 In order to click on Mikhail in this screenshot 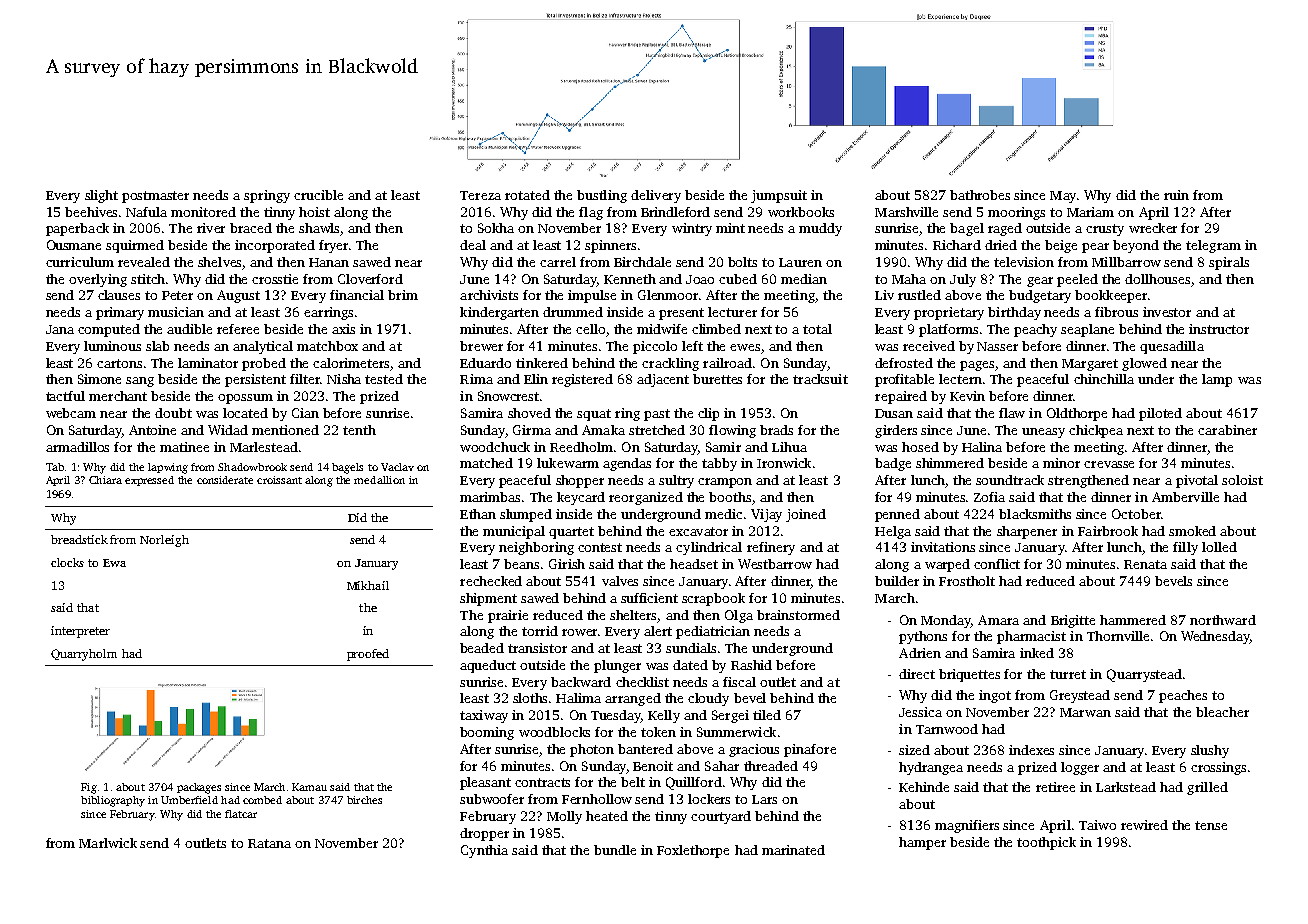, I will do `click(368, 585)`.
